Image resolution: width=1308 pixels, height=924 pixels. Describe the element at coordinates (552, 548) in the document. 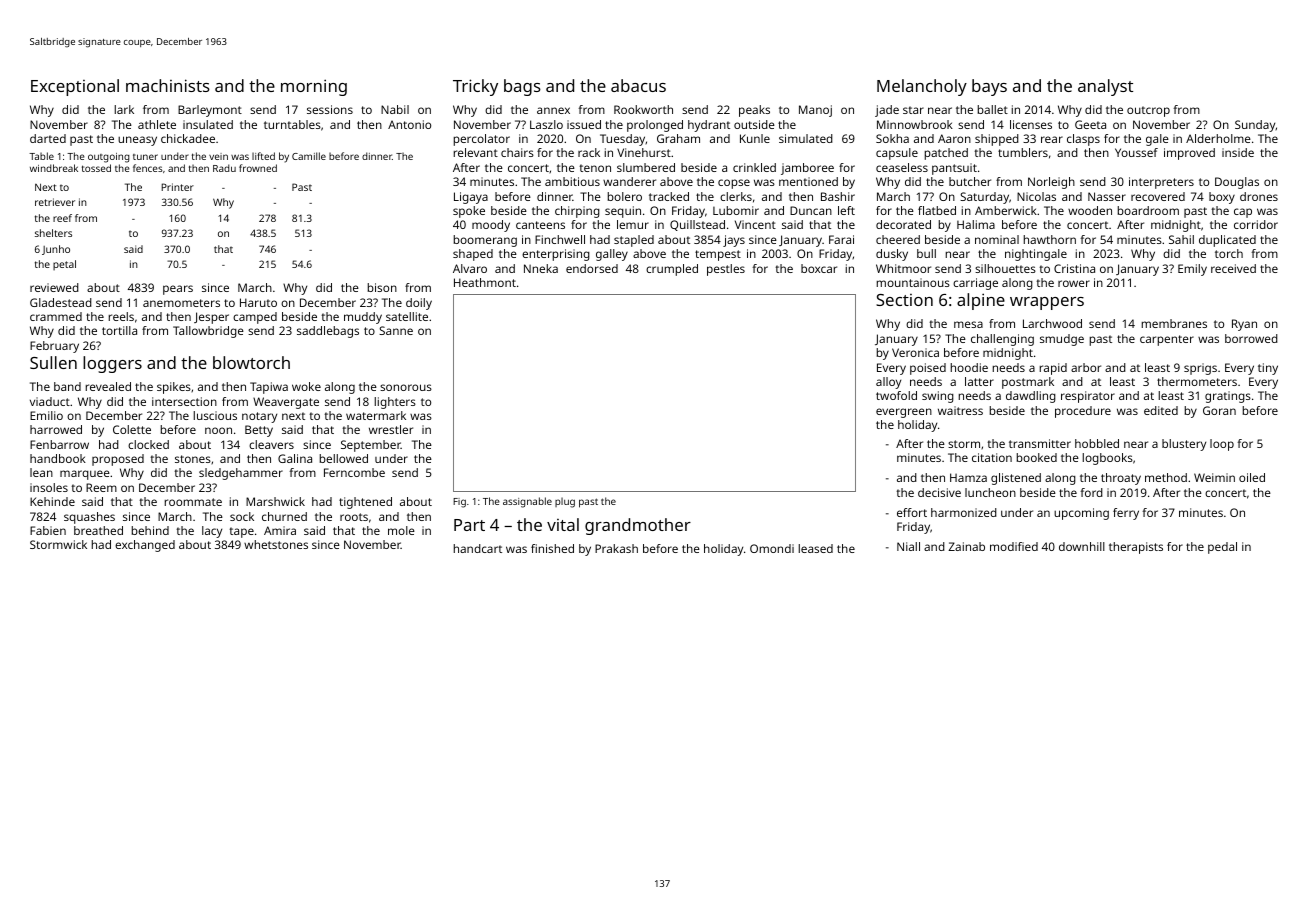

I see `finished` at that location.
